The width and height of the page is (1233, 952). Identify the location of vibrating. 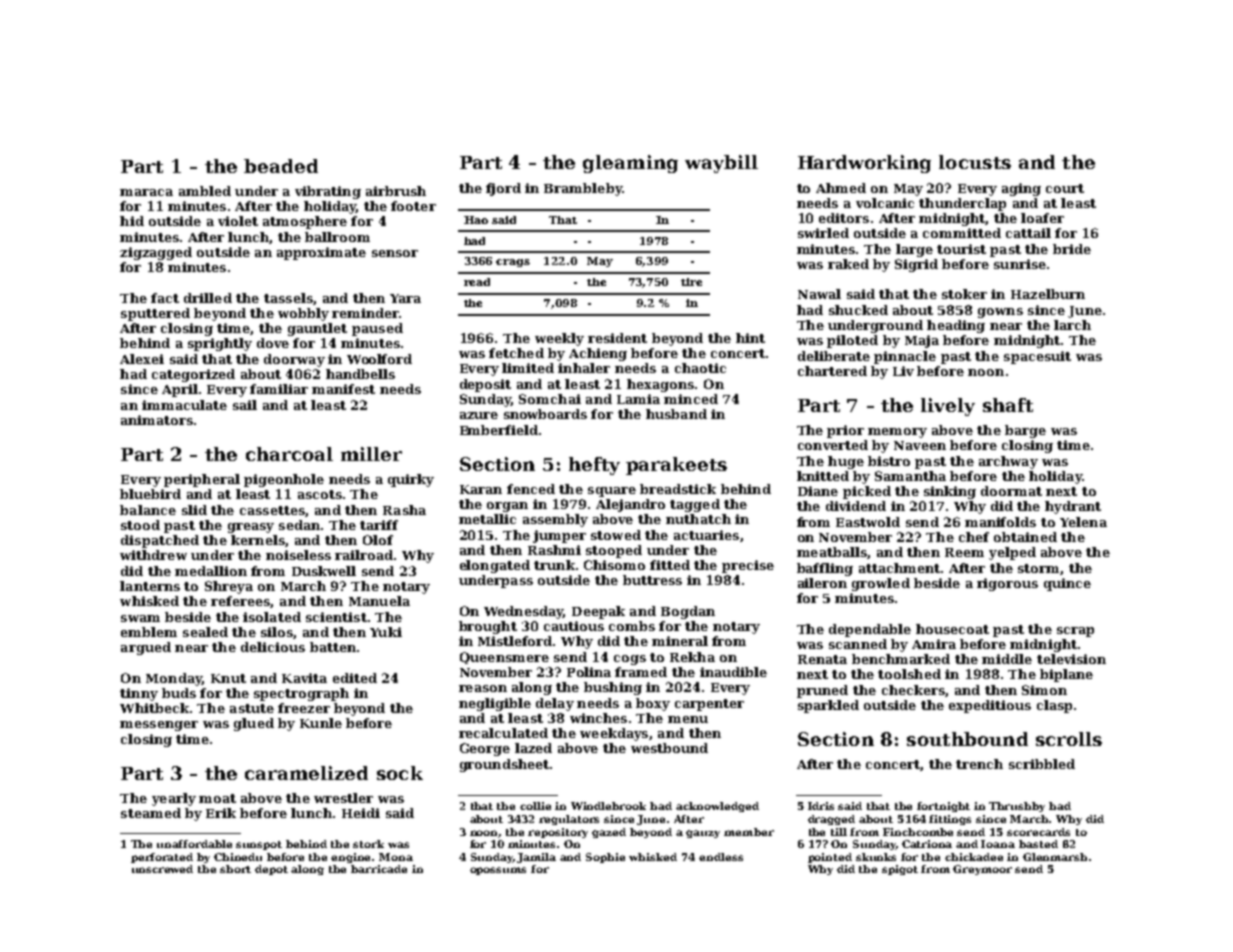
(328, 192).
